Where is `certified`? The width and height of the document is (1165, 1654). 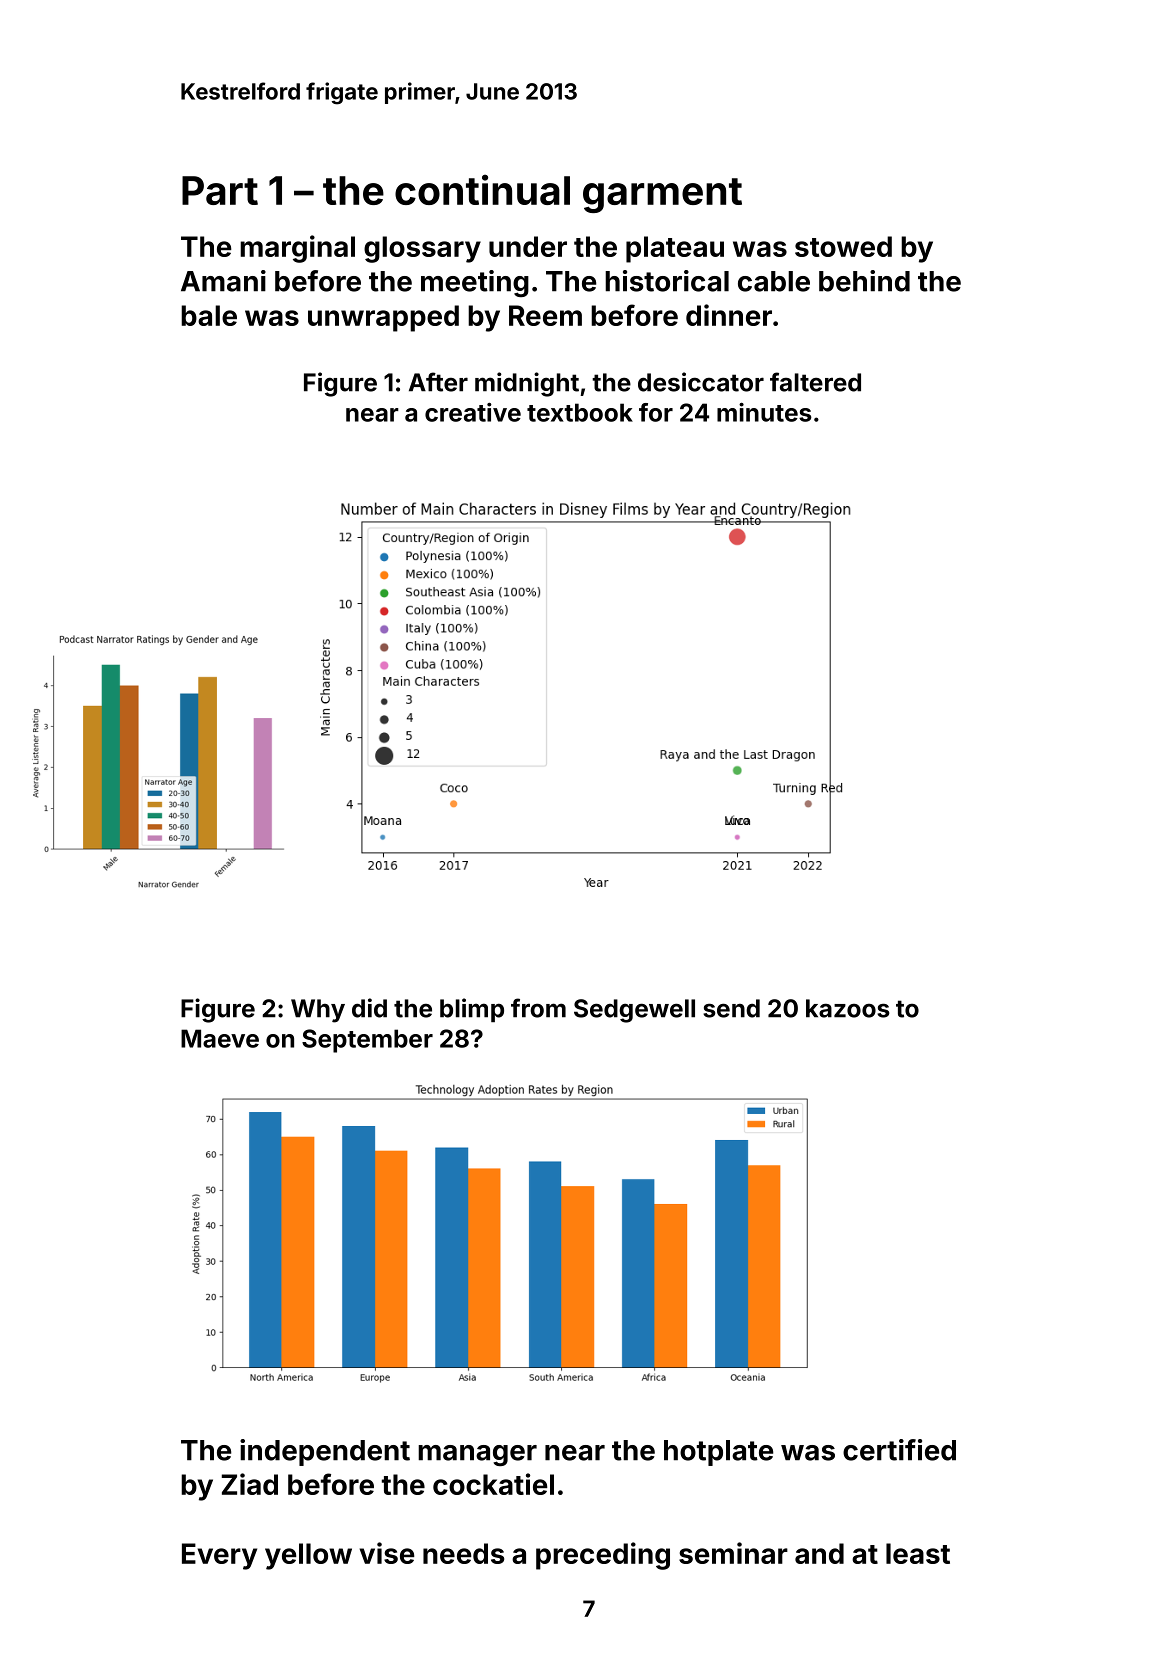 certified is located at coordinates (899, 1450).
